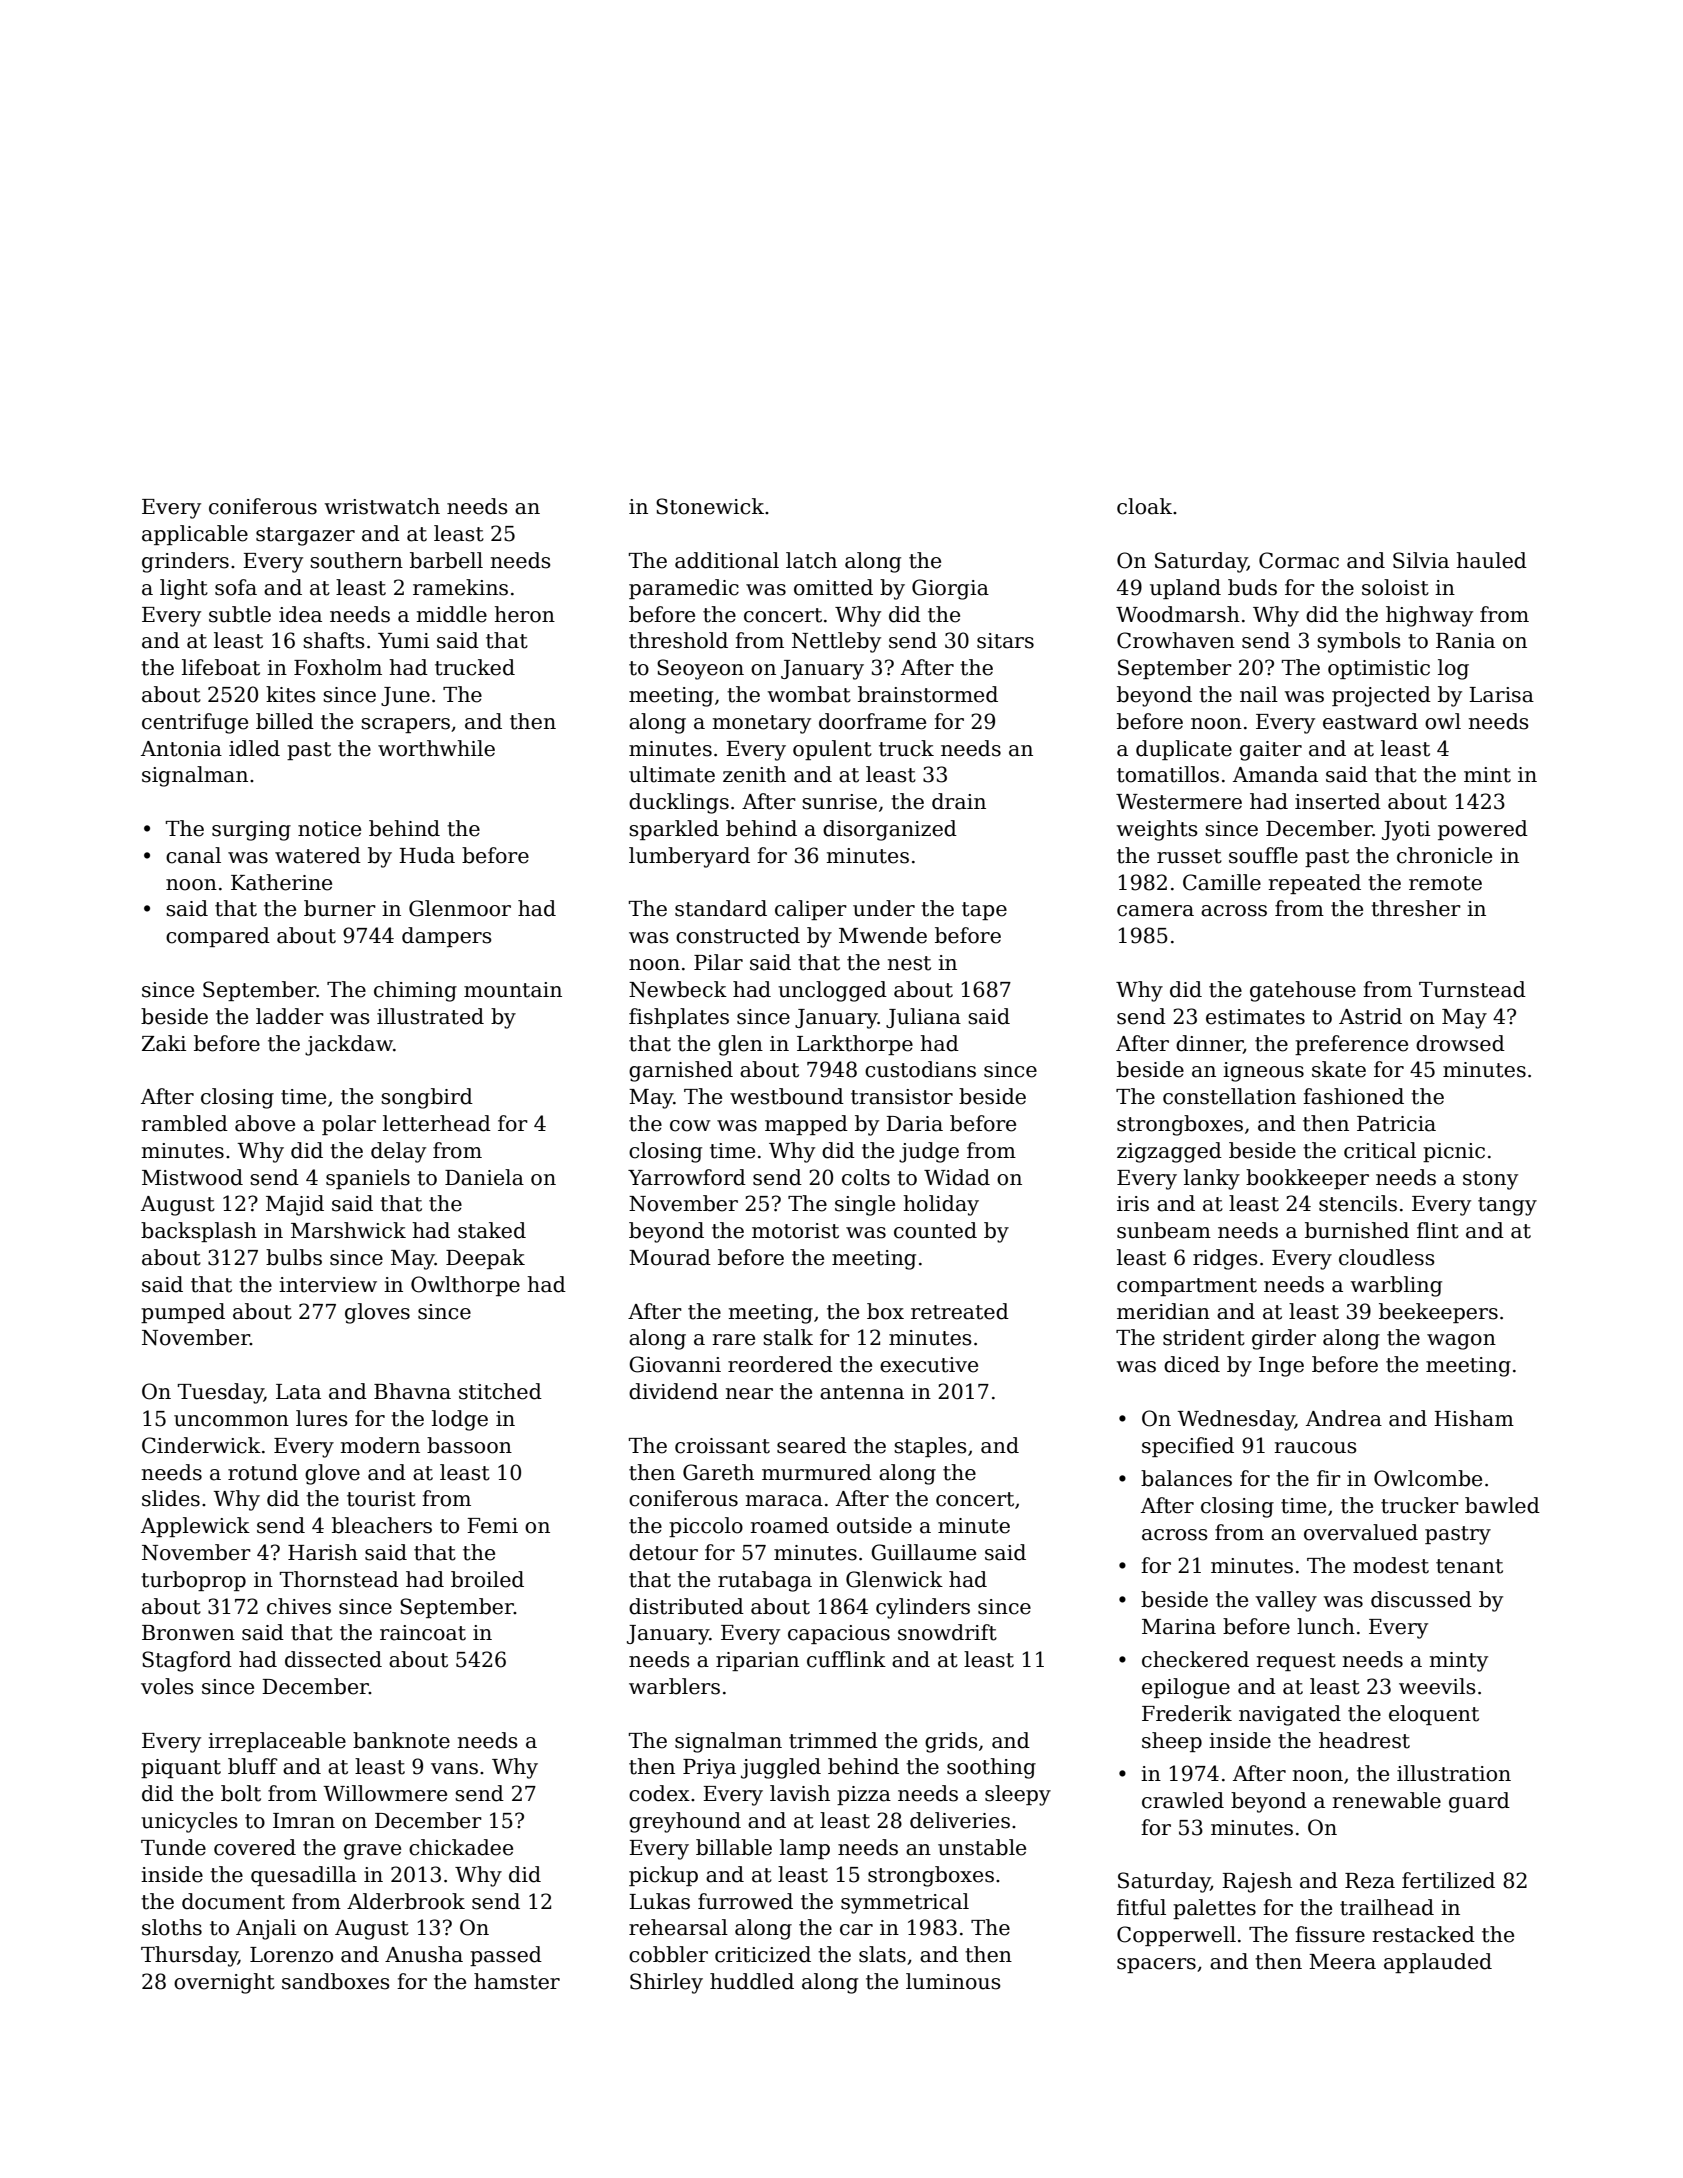  Describe the element at coordinates (1465, 641) in the screenshot. I see `Rania` at that location.
